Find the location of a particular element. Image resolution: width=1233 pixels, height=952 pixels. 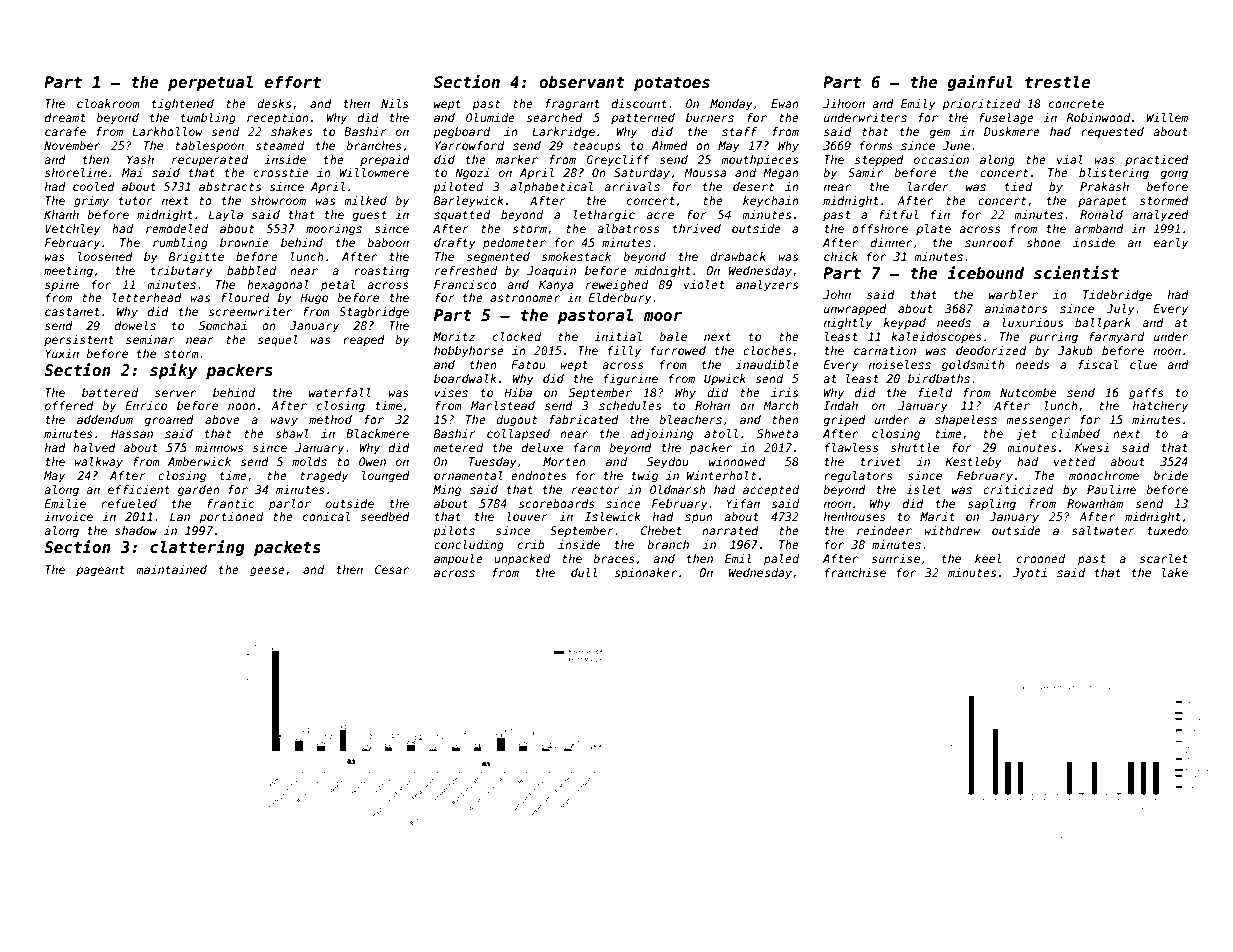

observant is located at coordinates (582, 82).
